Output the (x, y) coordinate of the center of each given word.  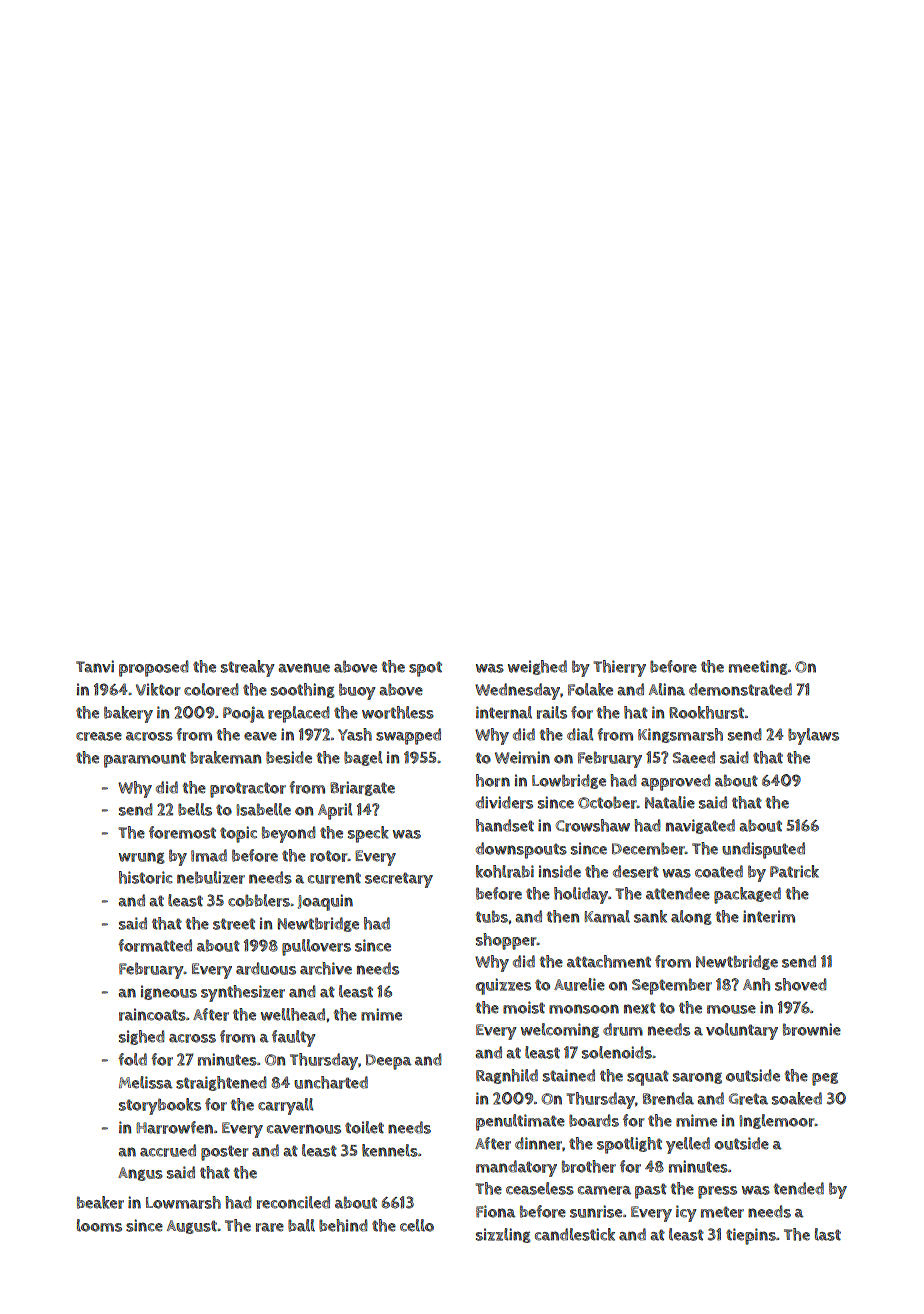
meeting (758, 667)
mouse (731, 1009)
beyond (288, 834)
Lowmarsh (183, 1202)
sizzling (503, 1235)
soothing (302, 690)
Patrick (794, 871)
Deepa (389, 1062)
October (607, 802)
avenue (304, 668)
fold (132, 1059)
